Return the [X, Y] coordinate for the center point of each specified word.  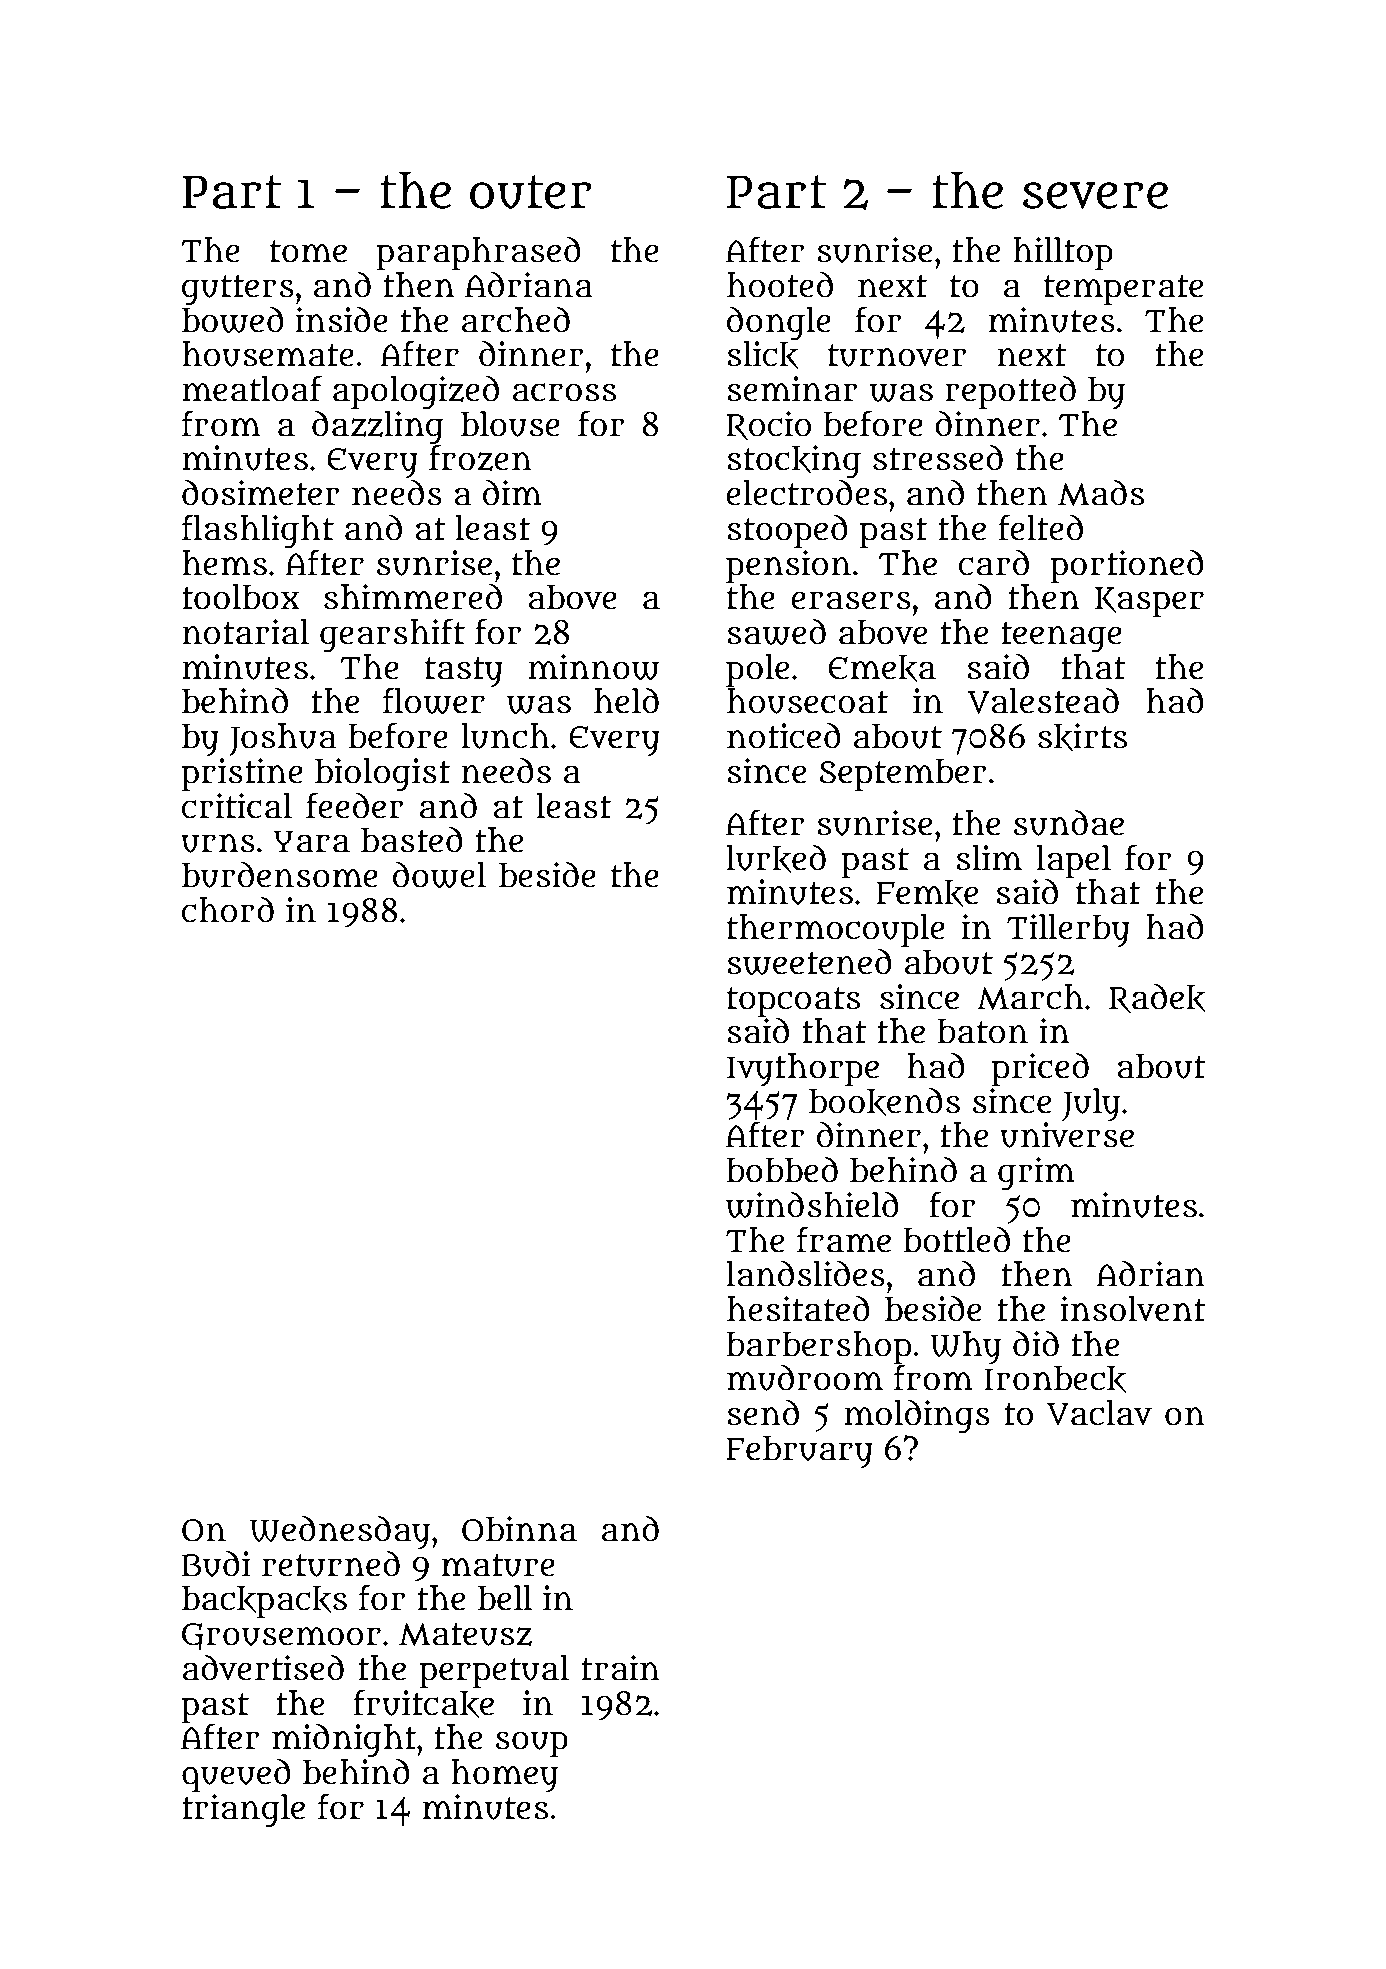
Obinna [519, 1529]
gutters [238, 290]
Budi [216, 1564]
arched [516, 320]
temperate [1123, 290]
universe [1067, 1135]
